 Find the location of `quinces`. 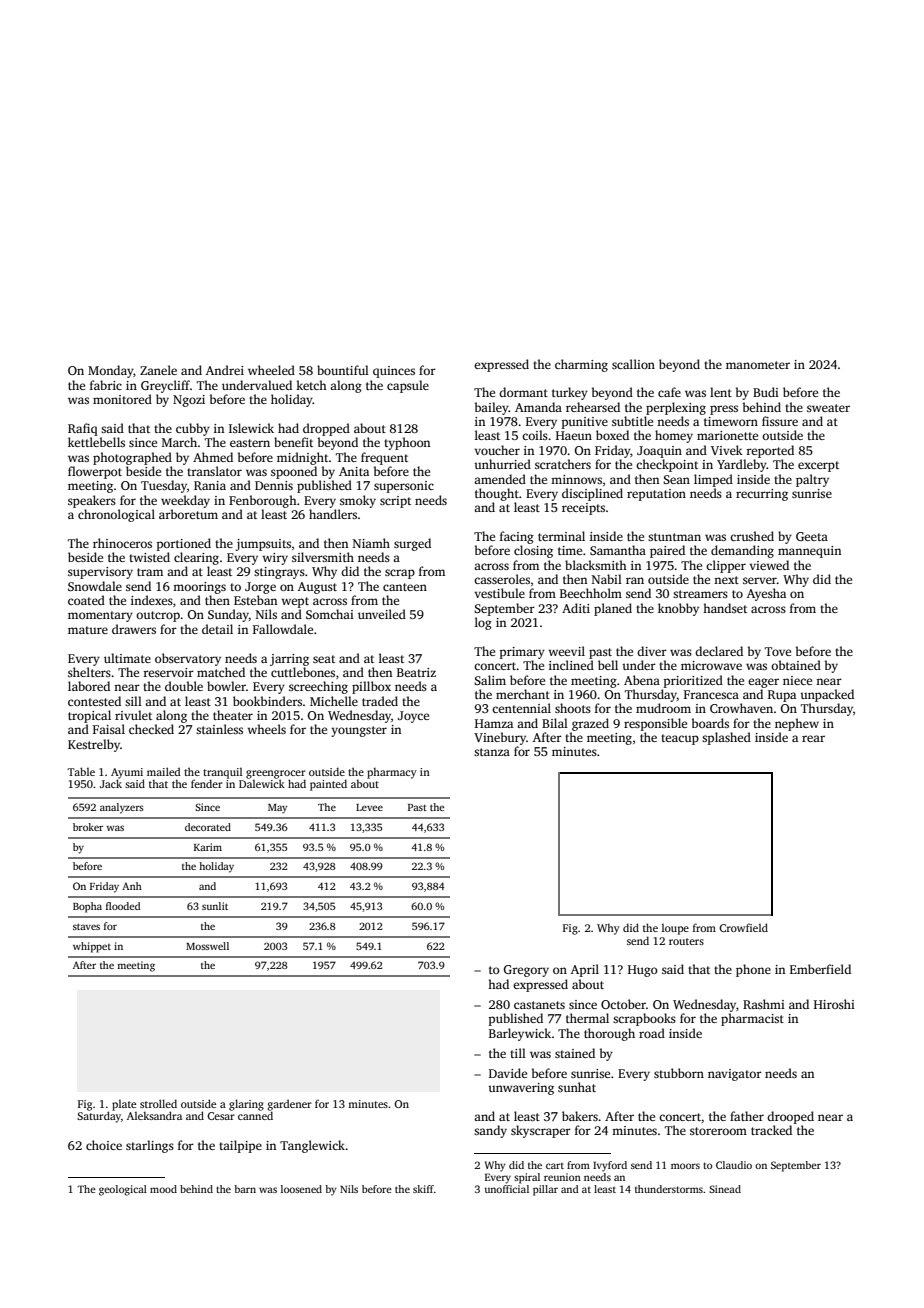

quinces is located at coordinates (394, 372).
